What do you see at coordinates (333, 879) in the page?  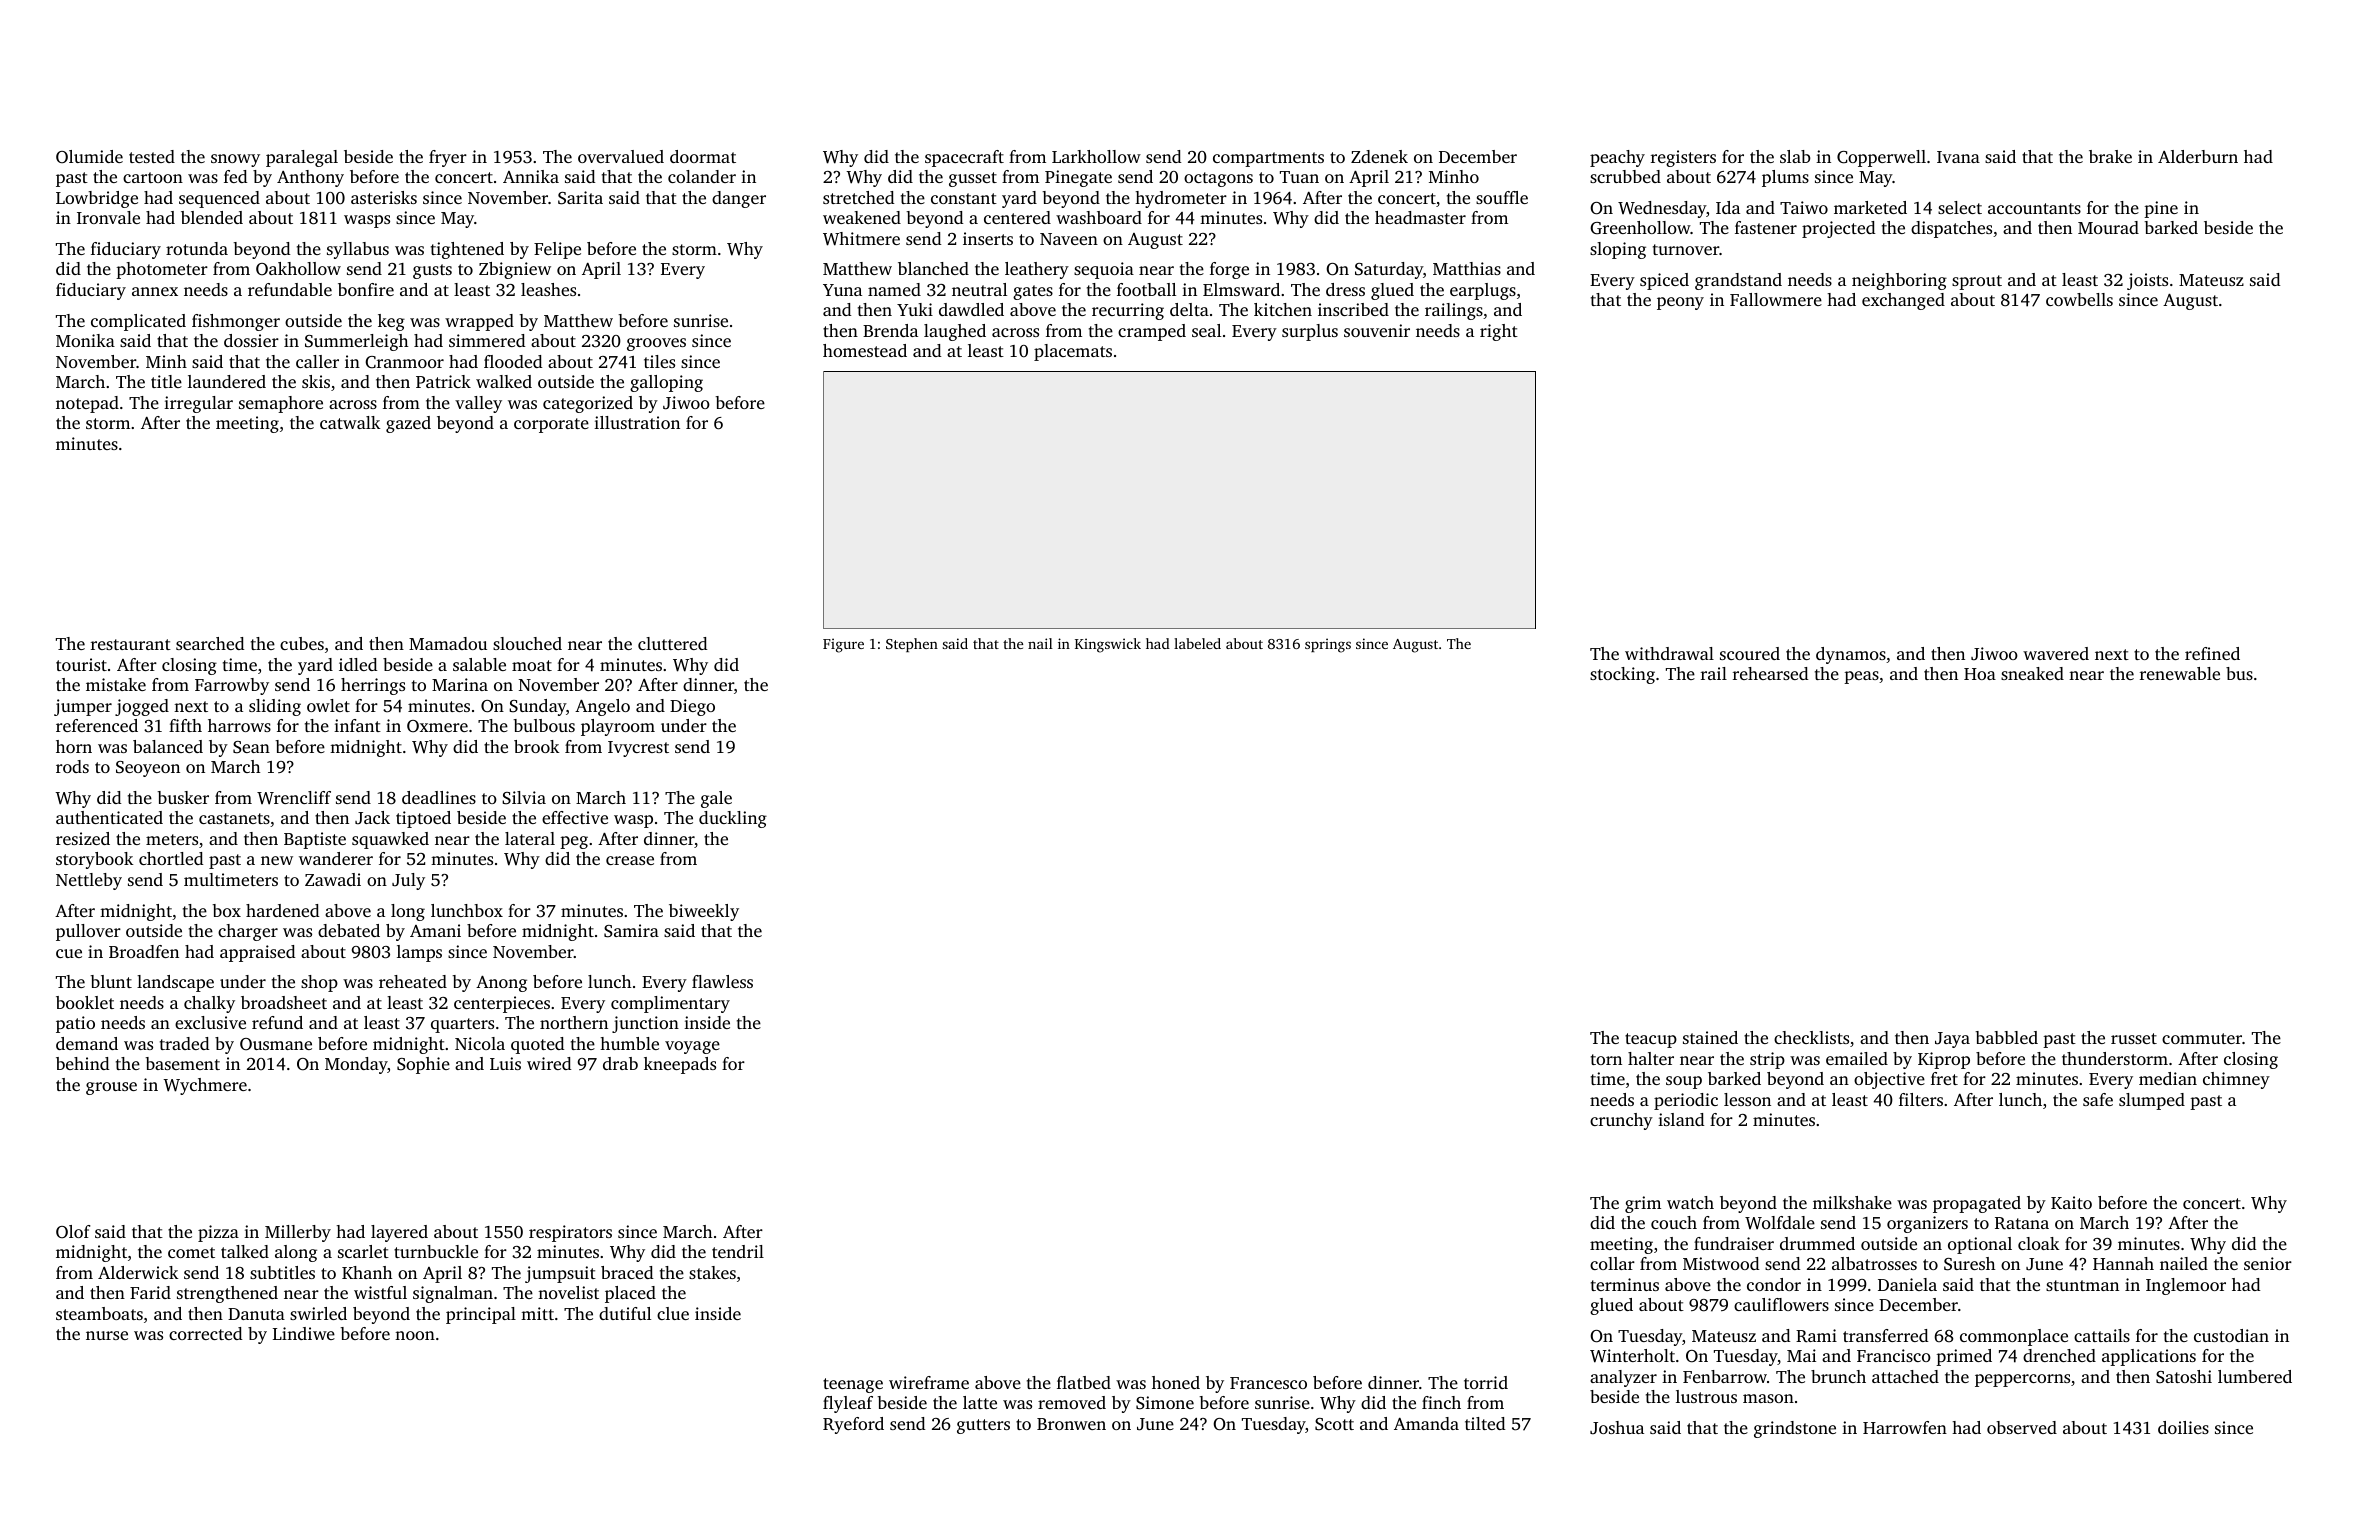 I see `Zawadi` at bounding box center [333, 879].
